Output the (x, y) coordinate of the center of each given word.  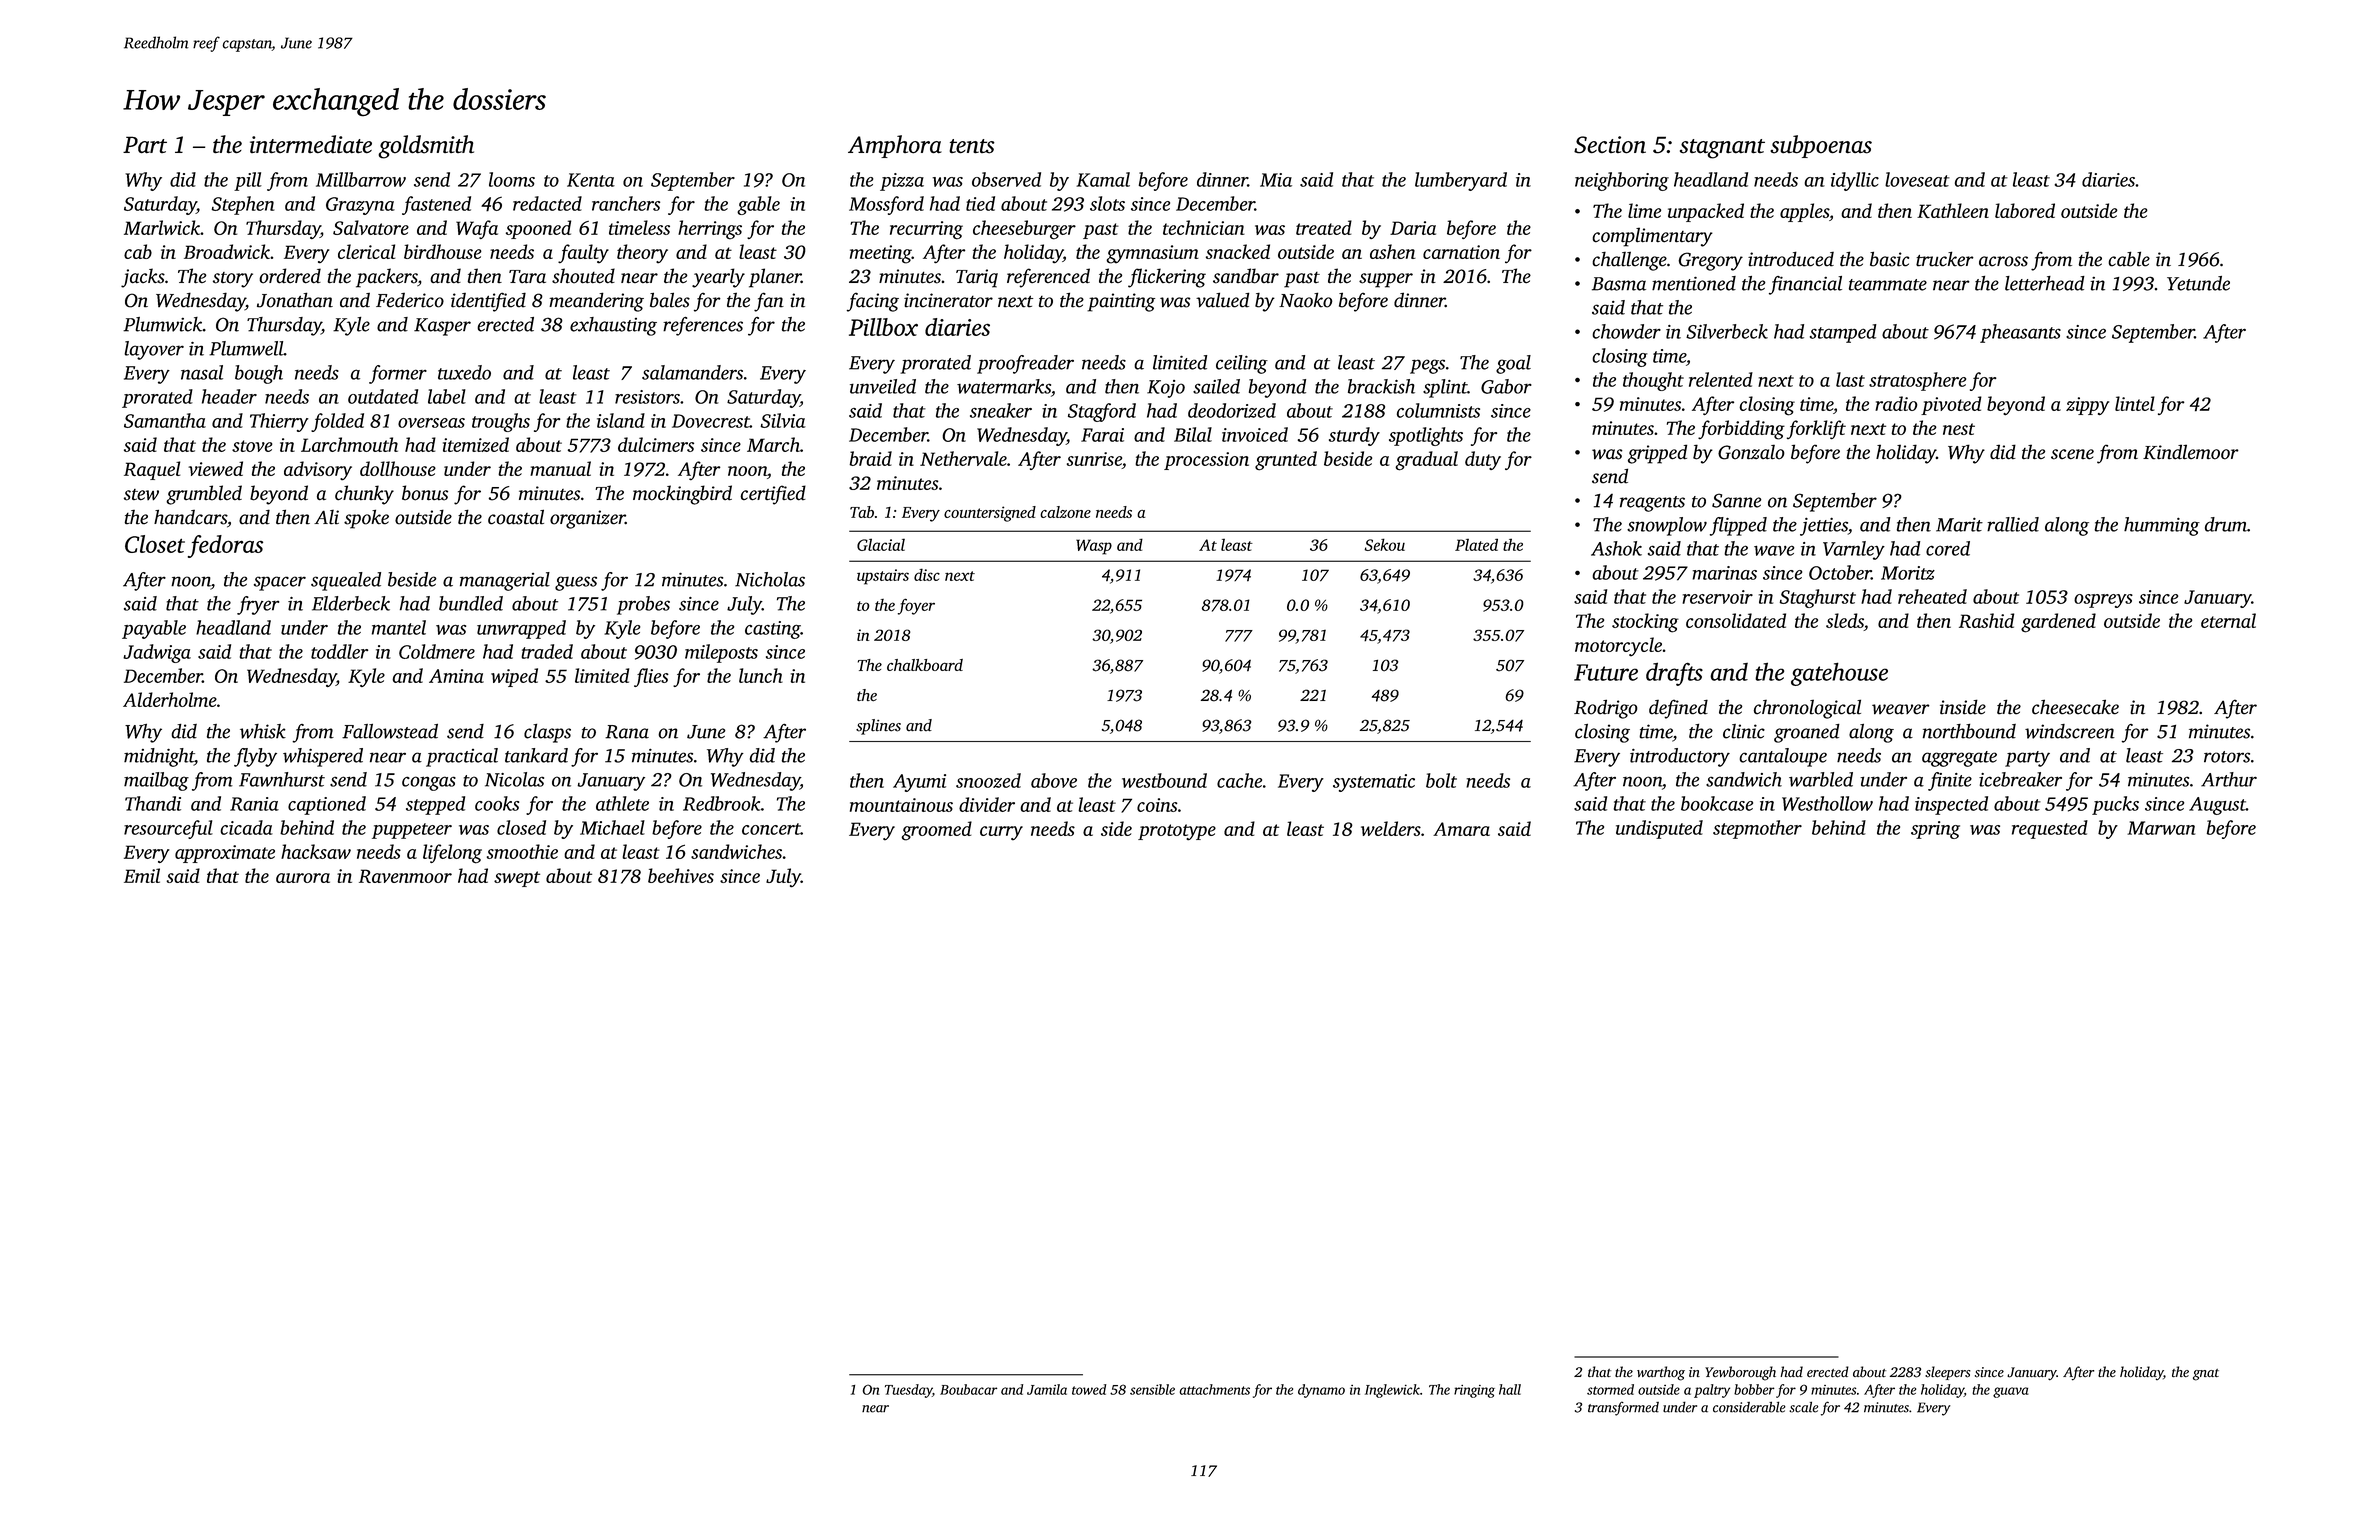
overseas (431, 423)
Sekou (1385, 544)
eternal (2228, 620)
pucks (2115, 805)
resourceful (168, 829)
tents (972, 146)
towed (1089, 1389)
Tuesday (908, 1391)
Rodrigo (1606, 709)
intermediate (311, 144)
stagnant (1722, 149)
